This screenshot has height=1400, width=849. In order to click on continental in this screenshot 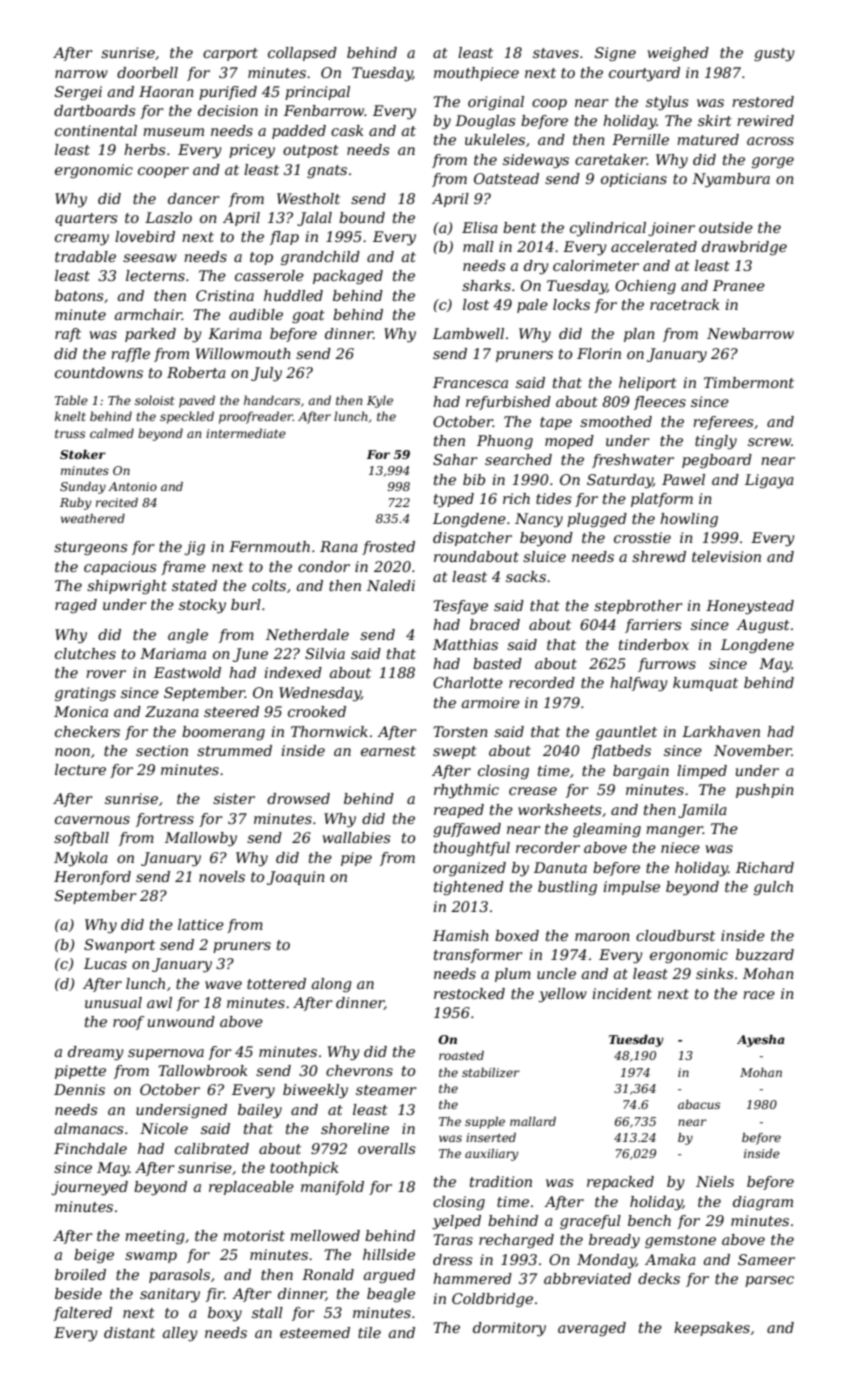, I will do `click(96, 130)`.
